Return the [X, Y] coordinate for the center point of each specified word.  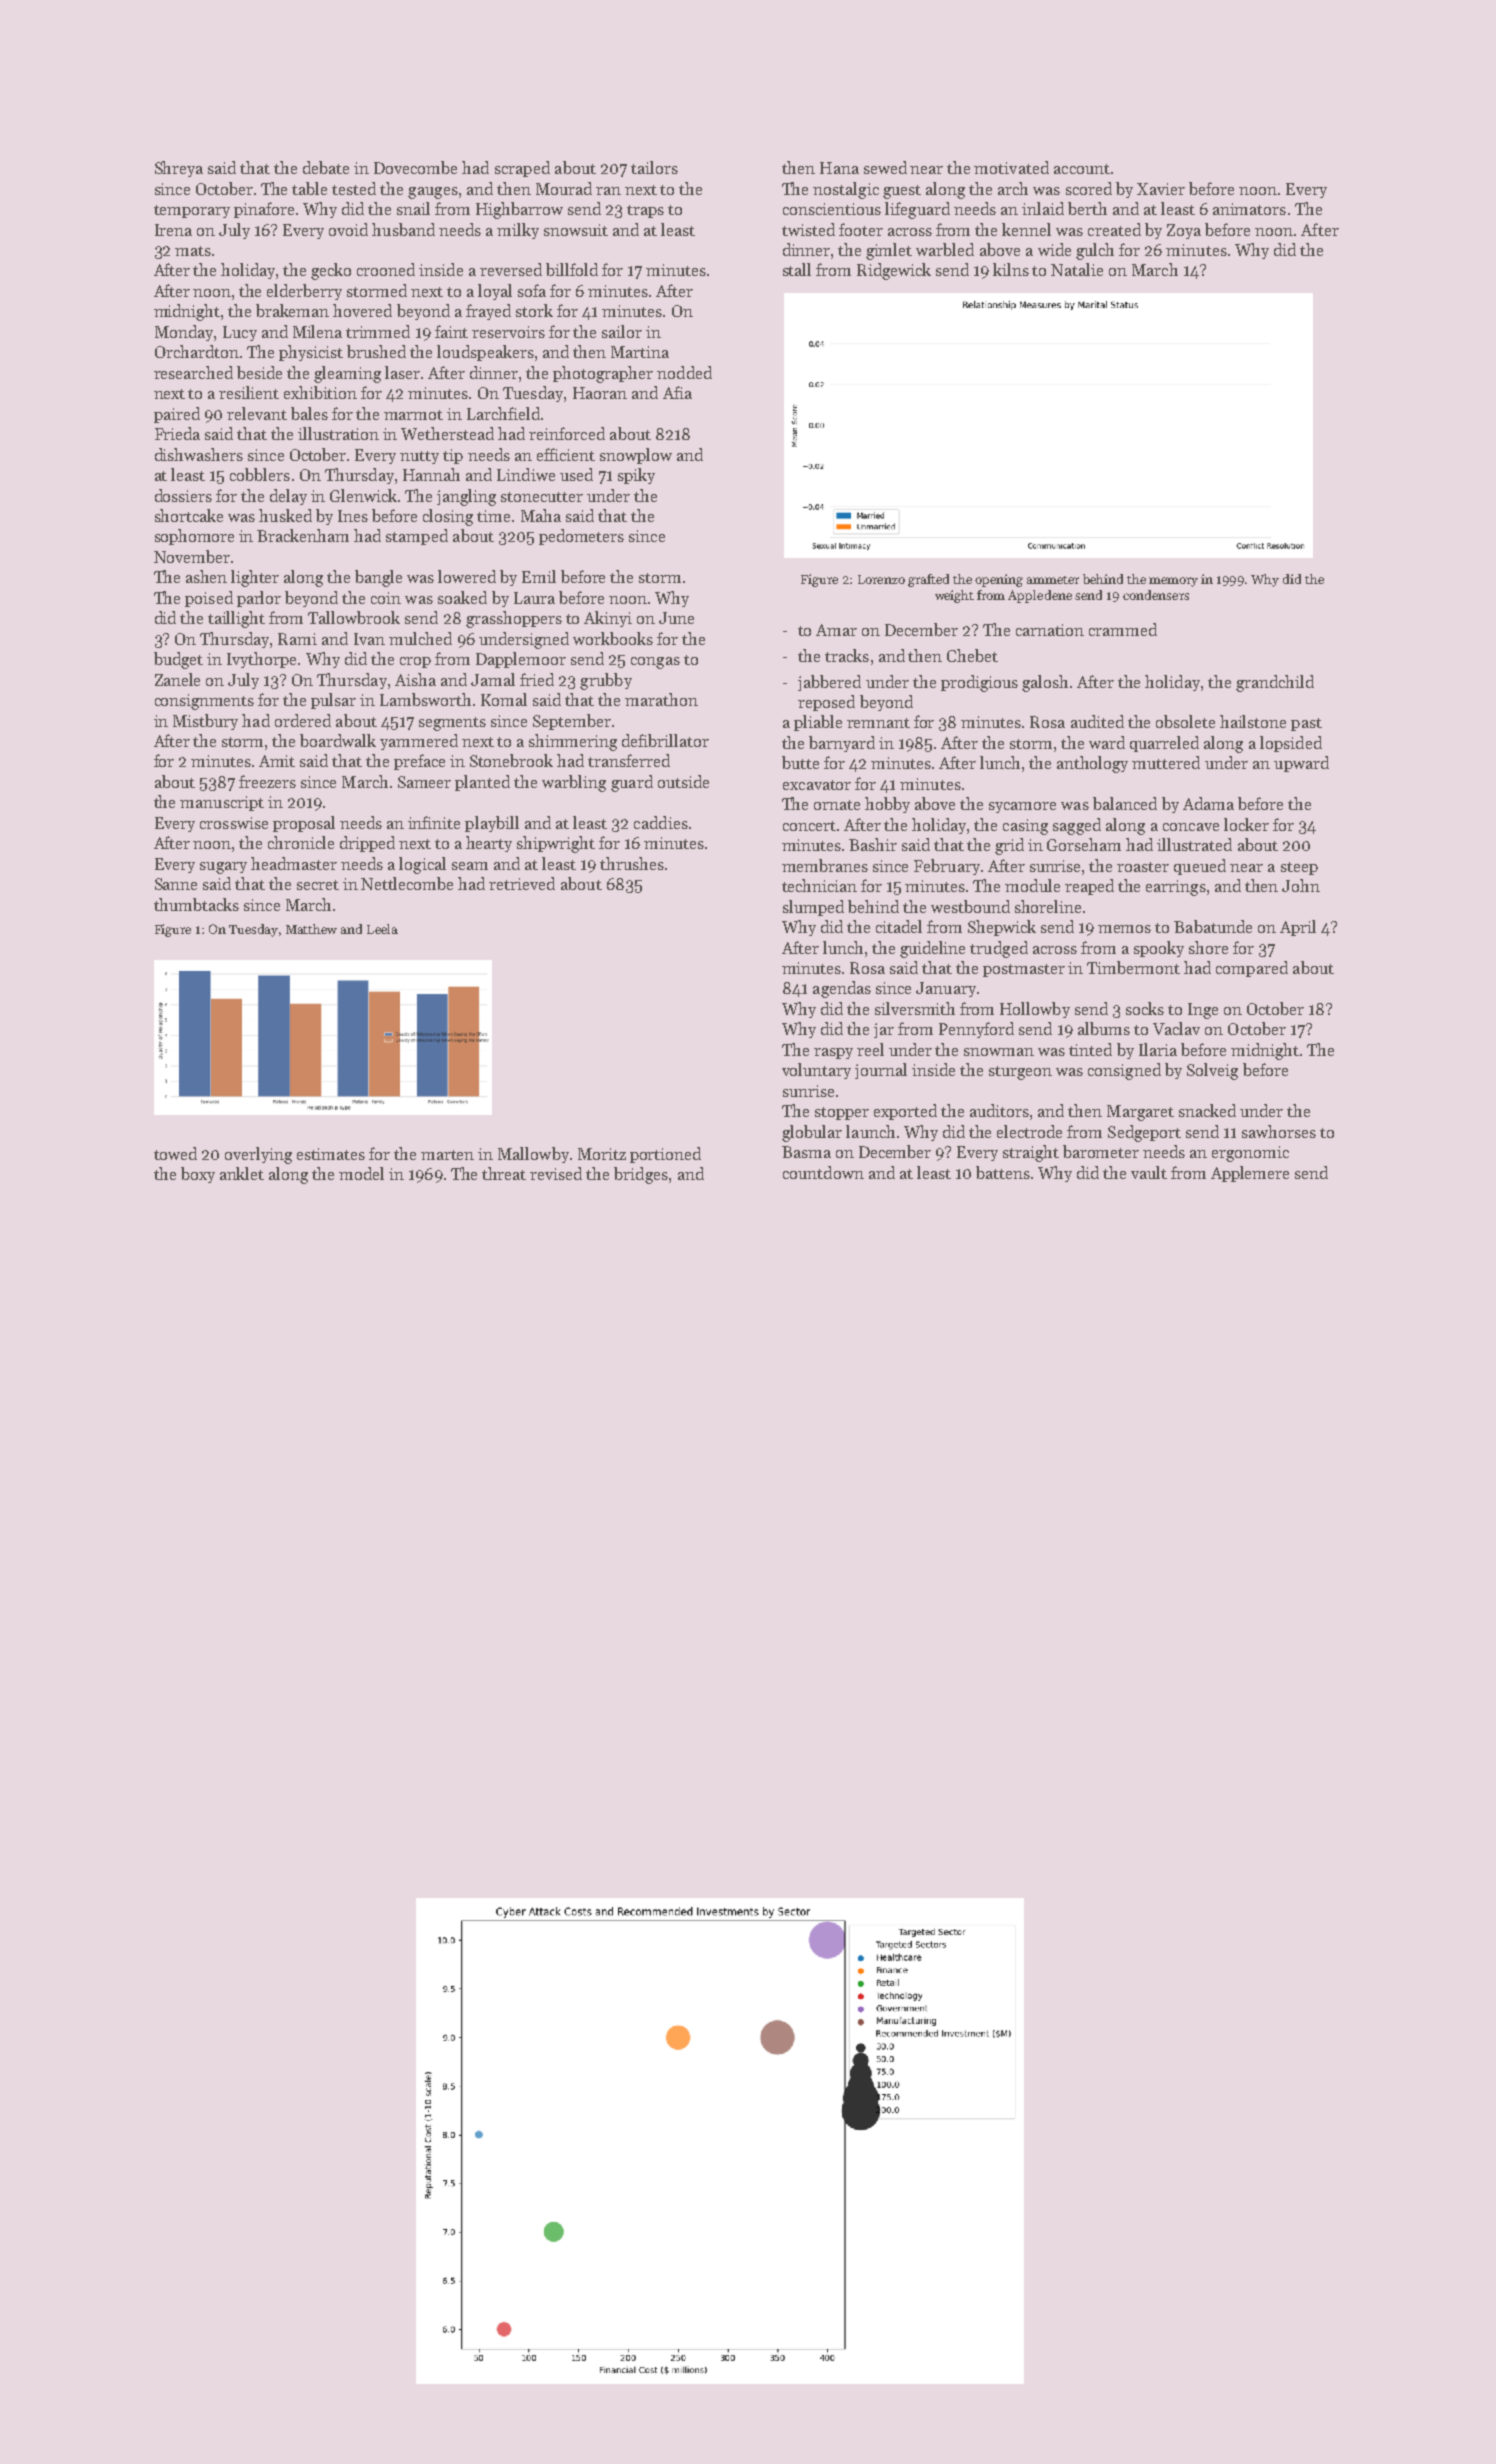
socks [1145, 1008]
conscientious [832, 209]
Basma [806, 1152]
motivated [1011, 167]
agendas [842, 989]
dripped [367, 844]
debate [326, 167]
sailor [622, 331]
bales [309, 413]
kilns [1011, 269]
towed [175, 1153]
